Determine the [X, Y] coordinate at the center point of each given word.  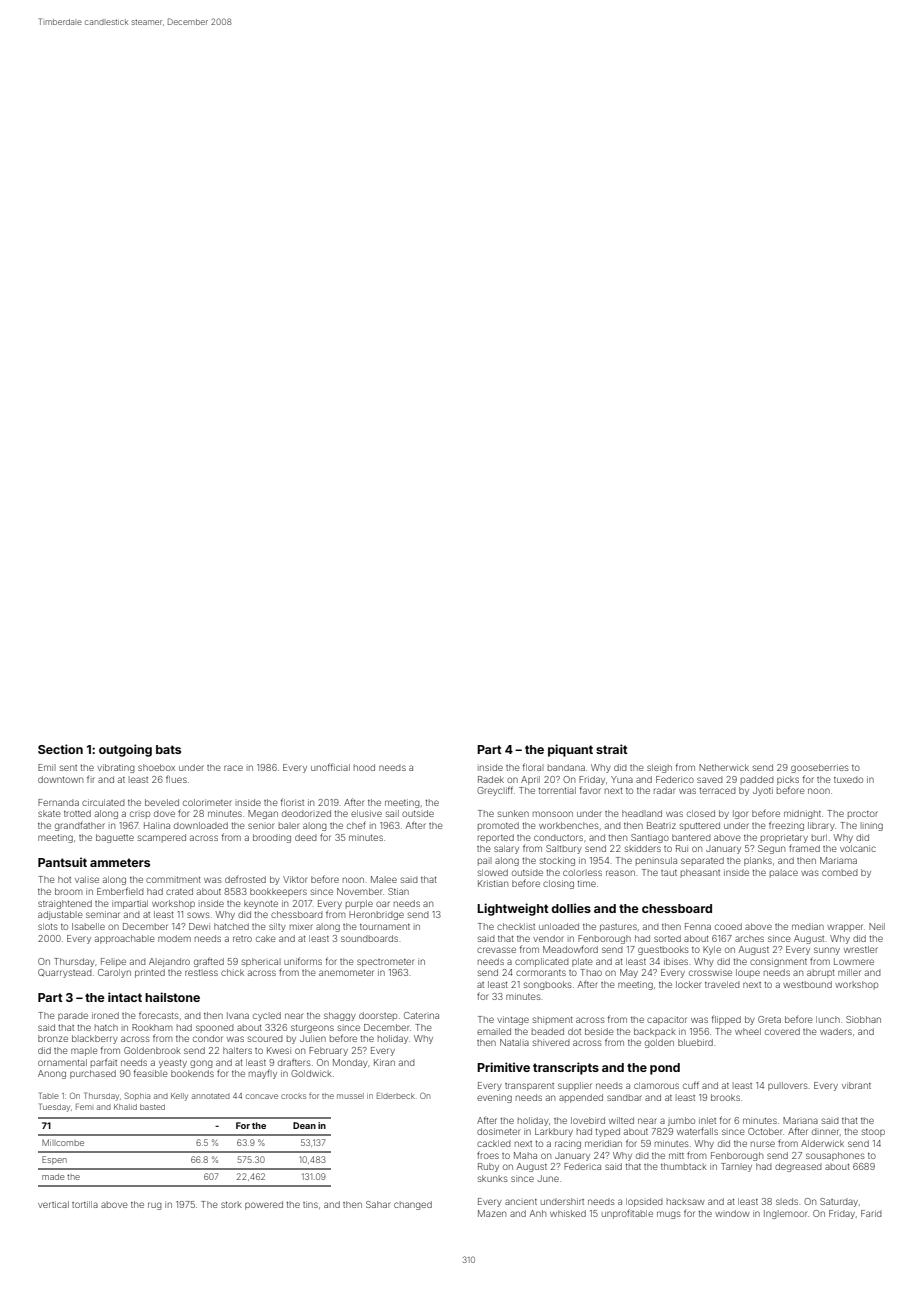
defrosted [245, 879]
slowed [493, 872]
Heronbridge [376, 915]
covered [782, 1031]
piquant [570, 750]
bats [168, 749]
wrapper [845, 928]
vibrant [856, 1085]
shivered [551, 1042]
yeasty [173, 1064]
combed [840, 872]
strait [612, 749]
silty [277, 927]
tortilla [85, 1204]
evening [494, 1098]
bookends [192, 1073]
